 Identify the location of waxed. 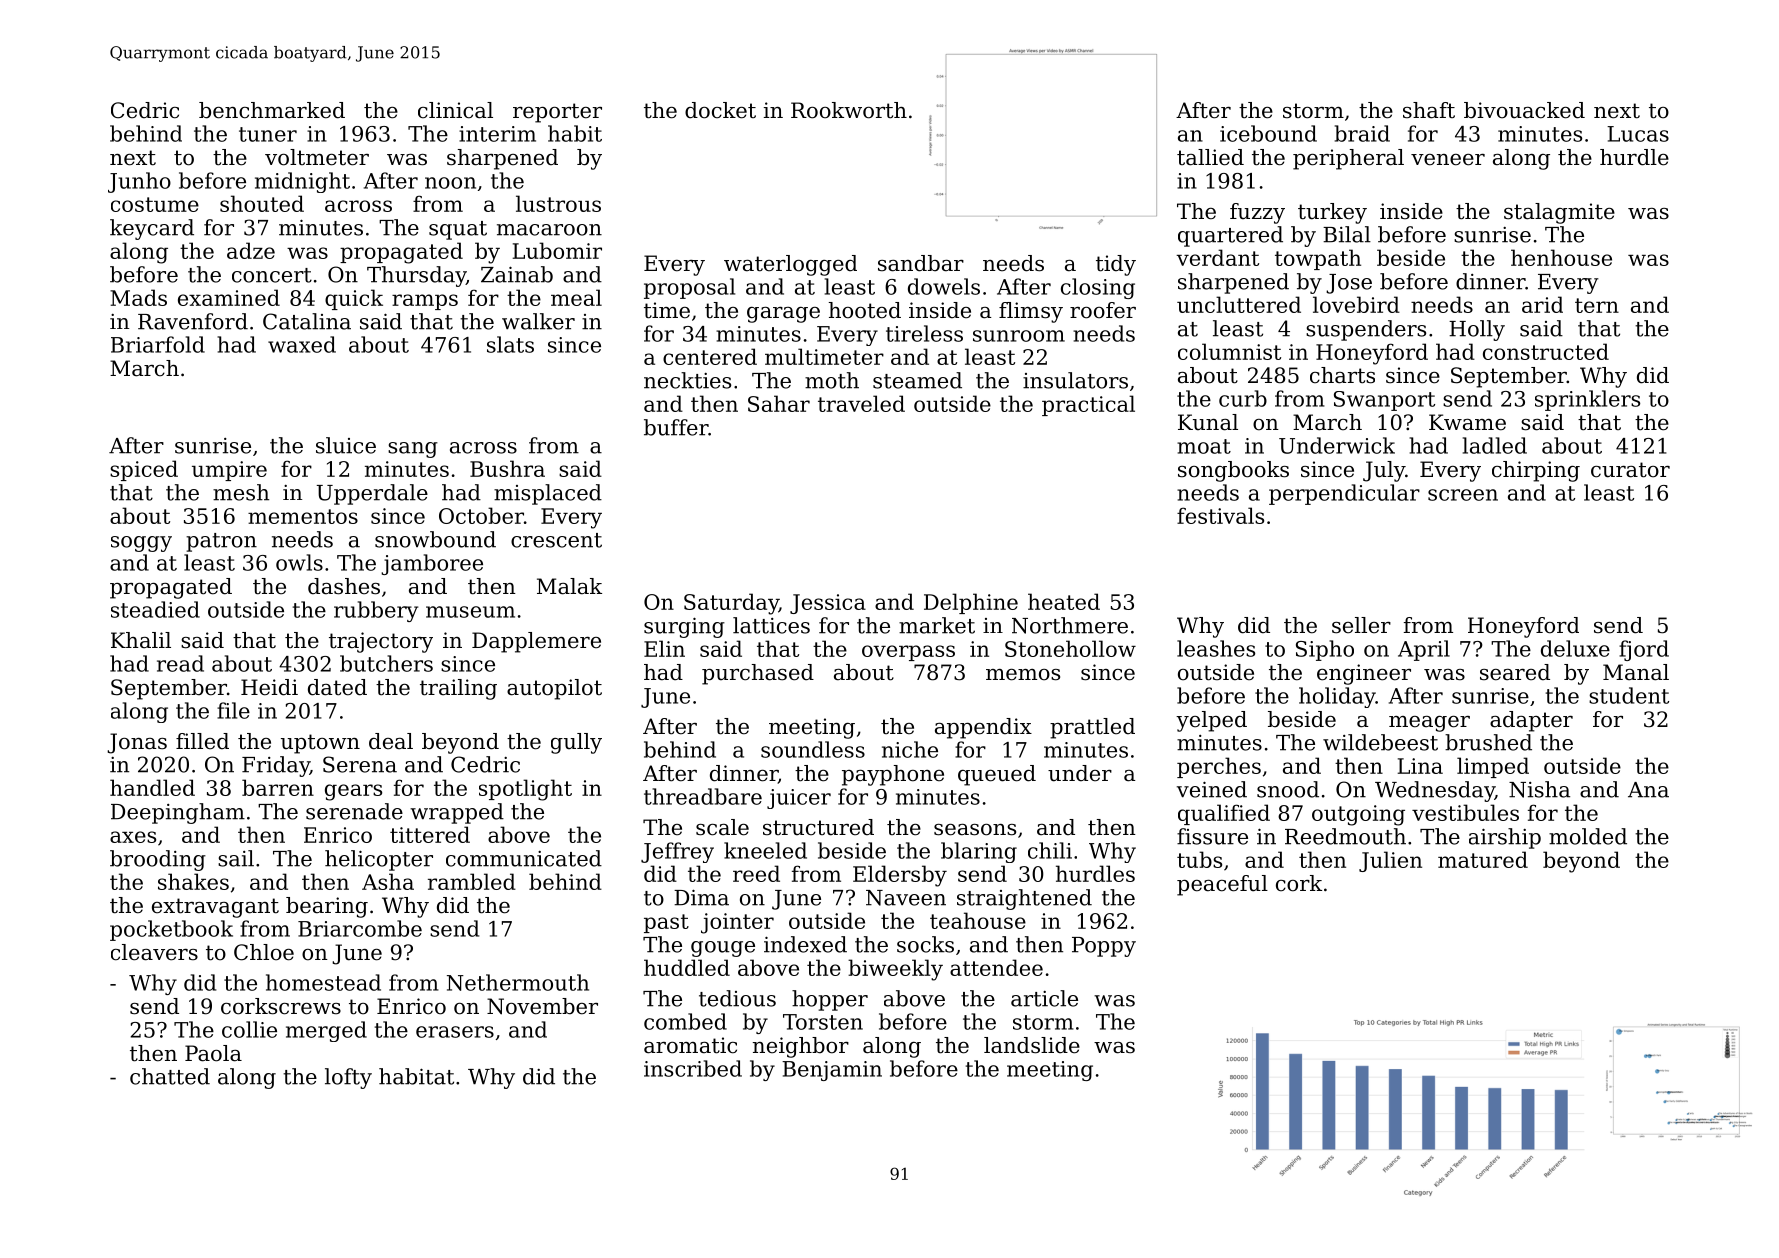
(302, 344).
